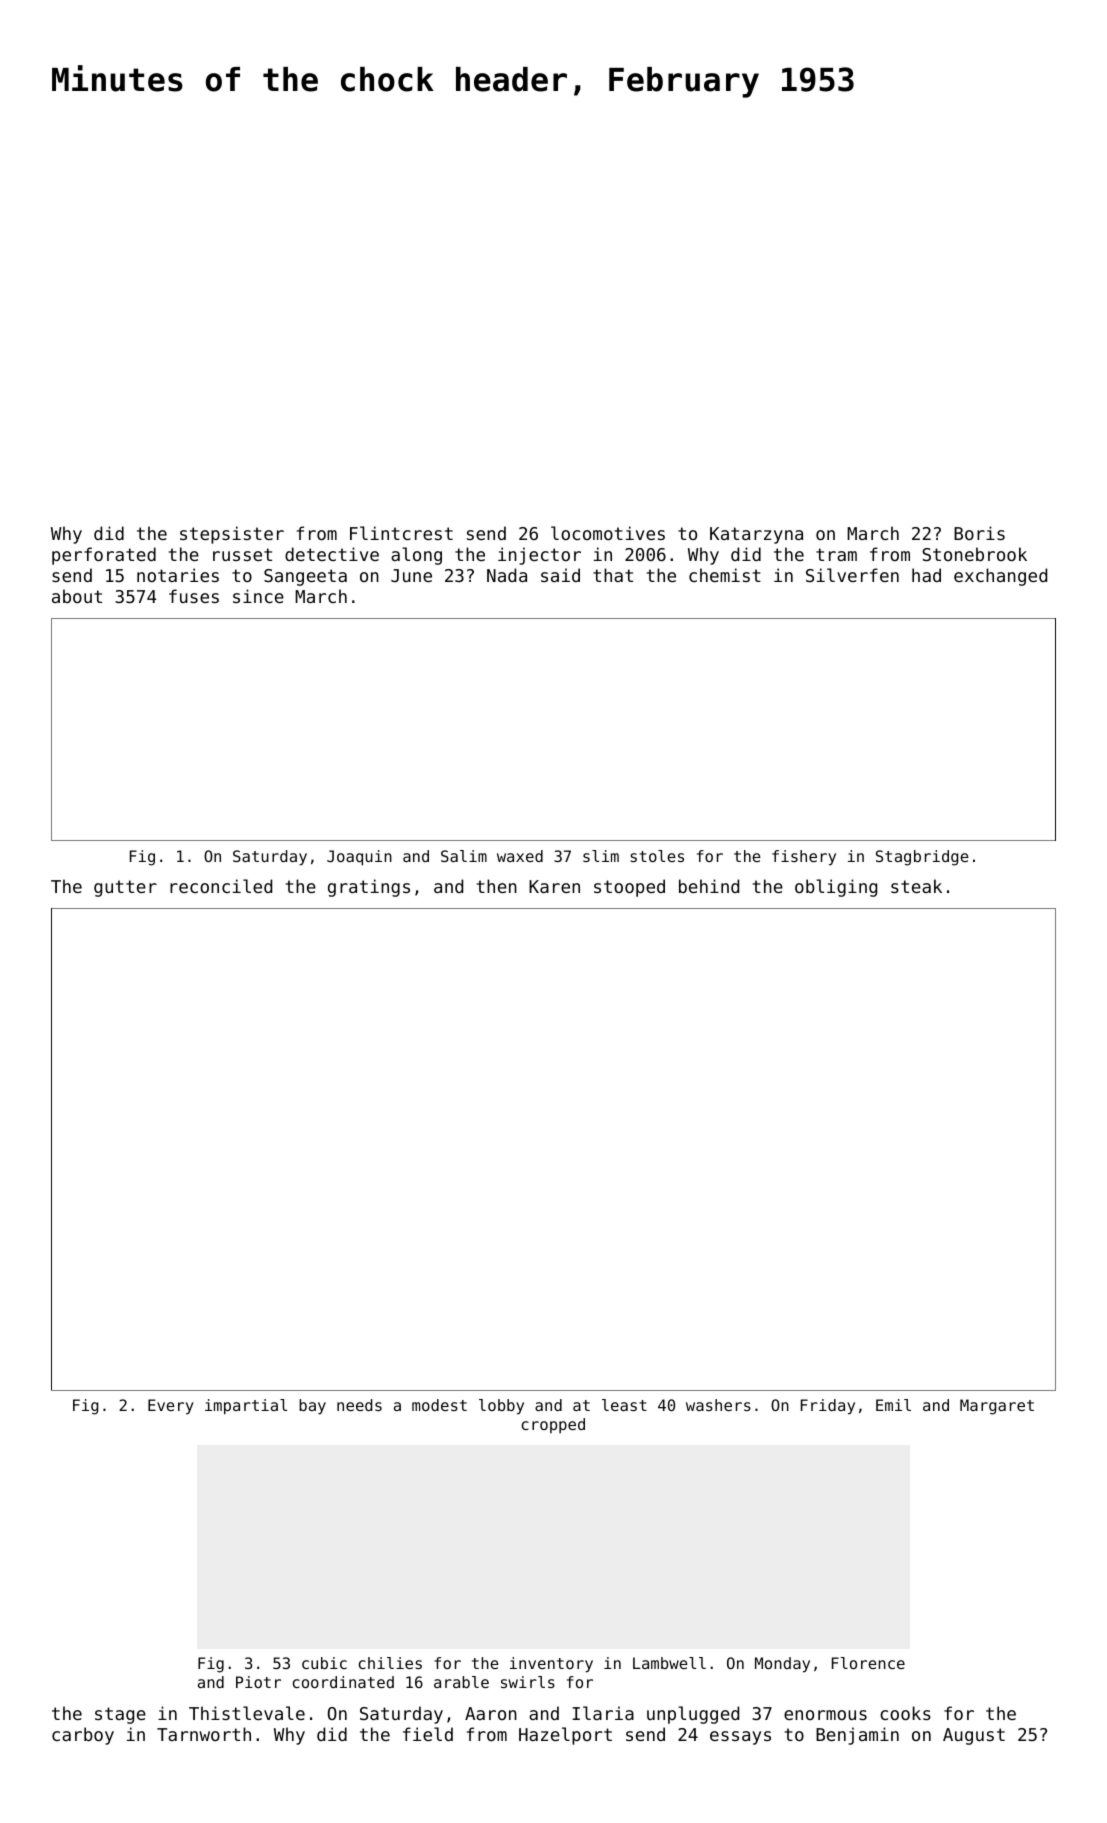 The height and width of the screenshot is (1823, 1107). Describe the element at coordinates (560, 575) in the screenshot. I see `said` at that location.
